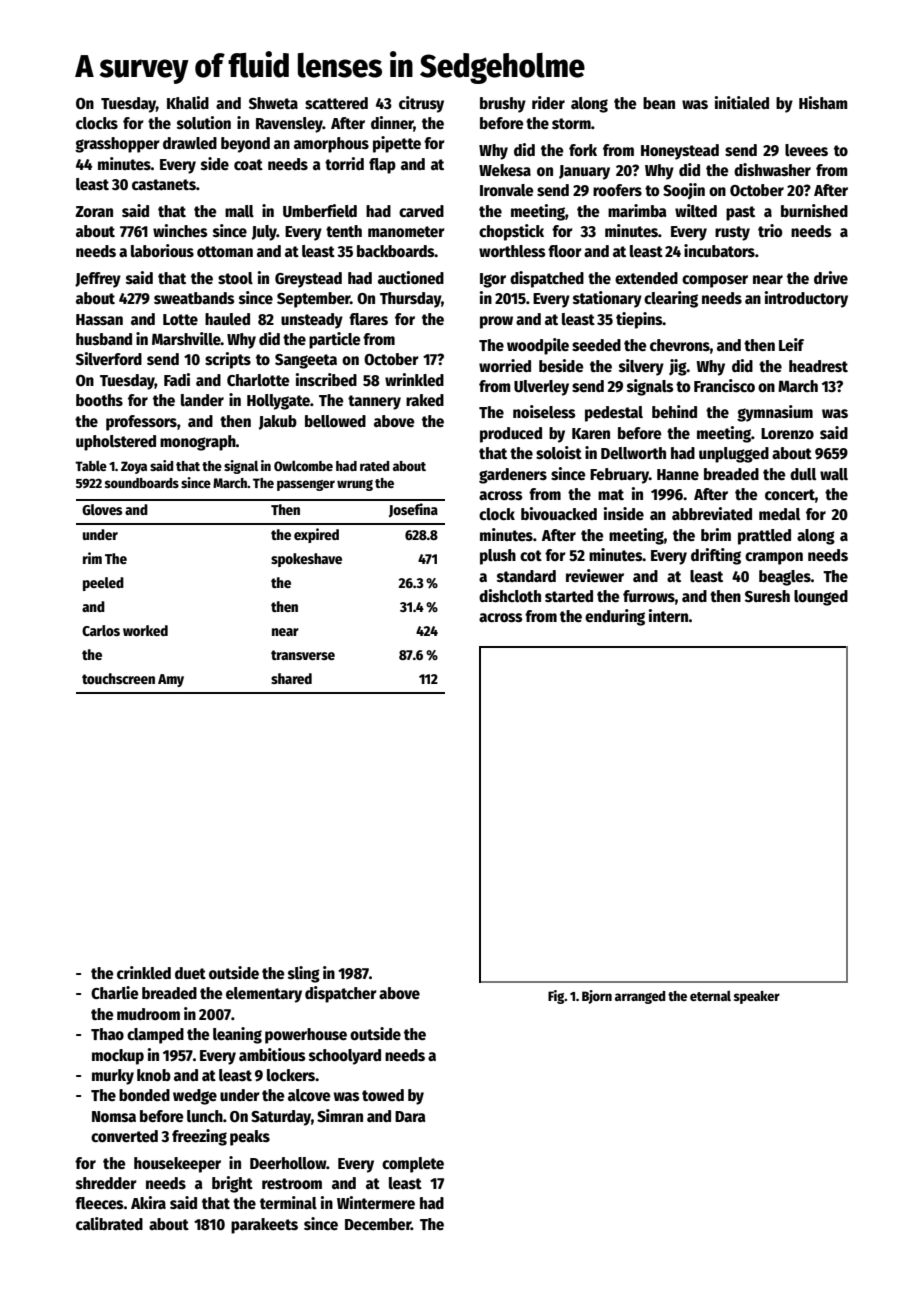  What do you see at coordinates (724, 386) in the screenshot?
I see `Francisco` at bounding box center [724, 386].
